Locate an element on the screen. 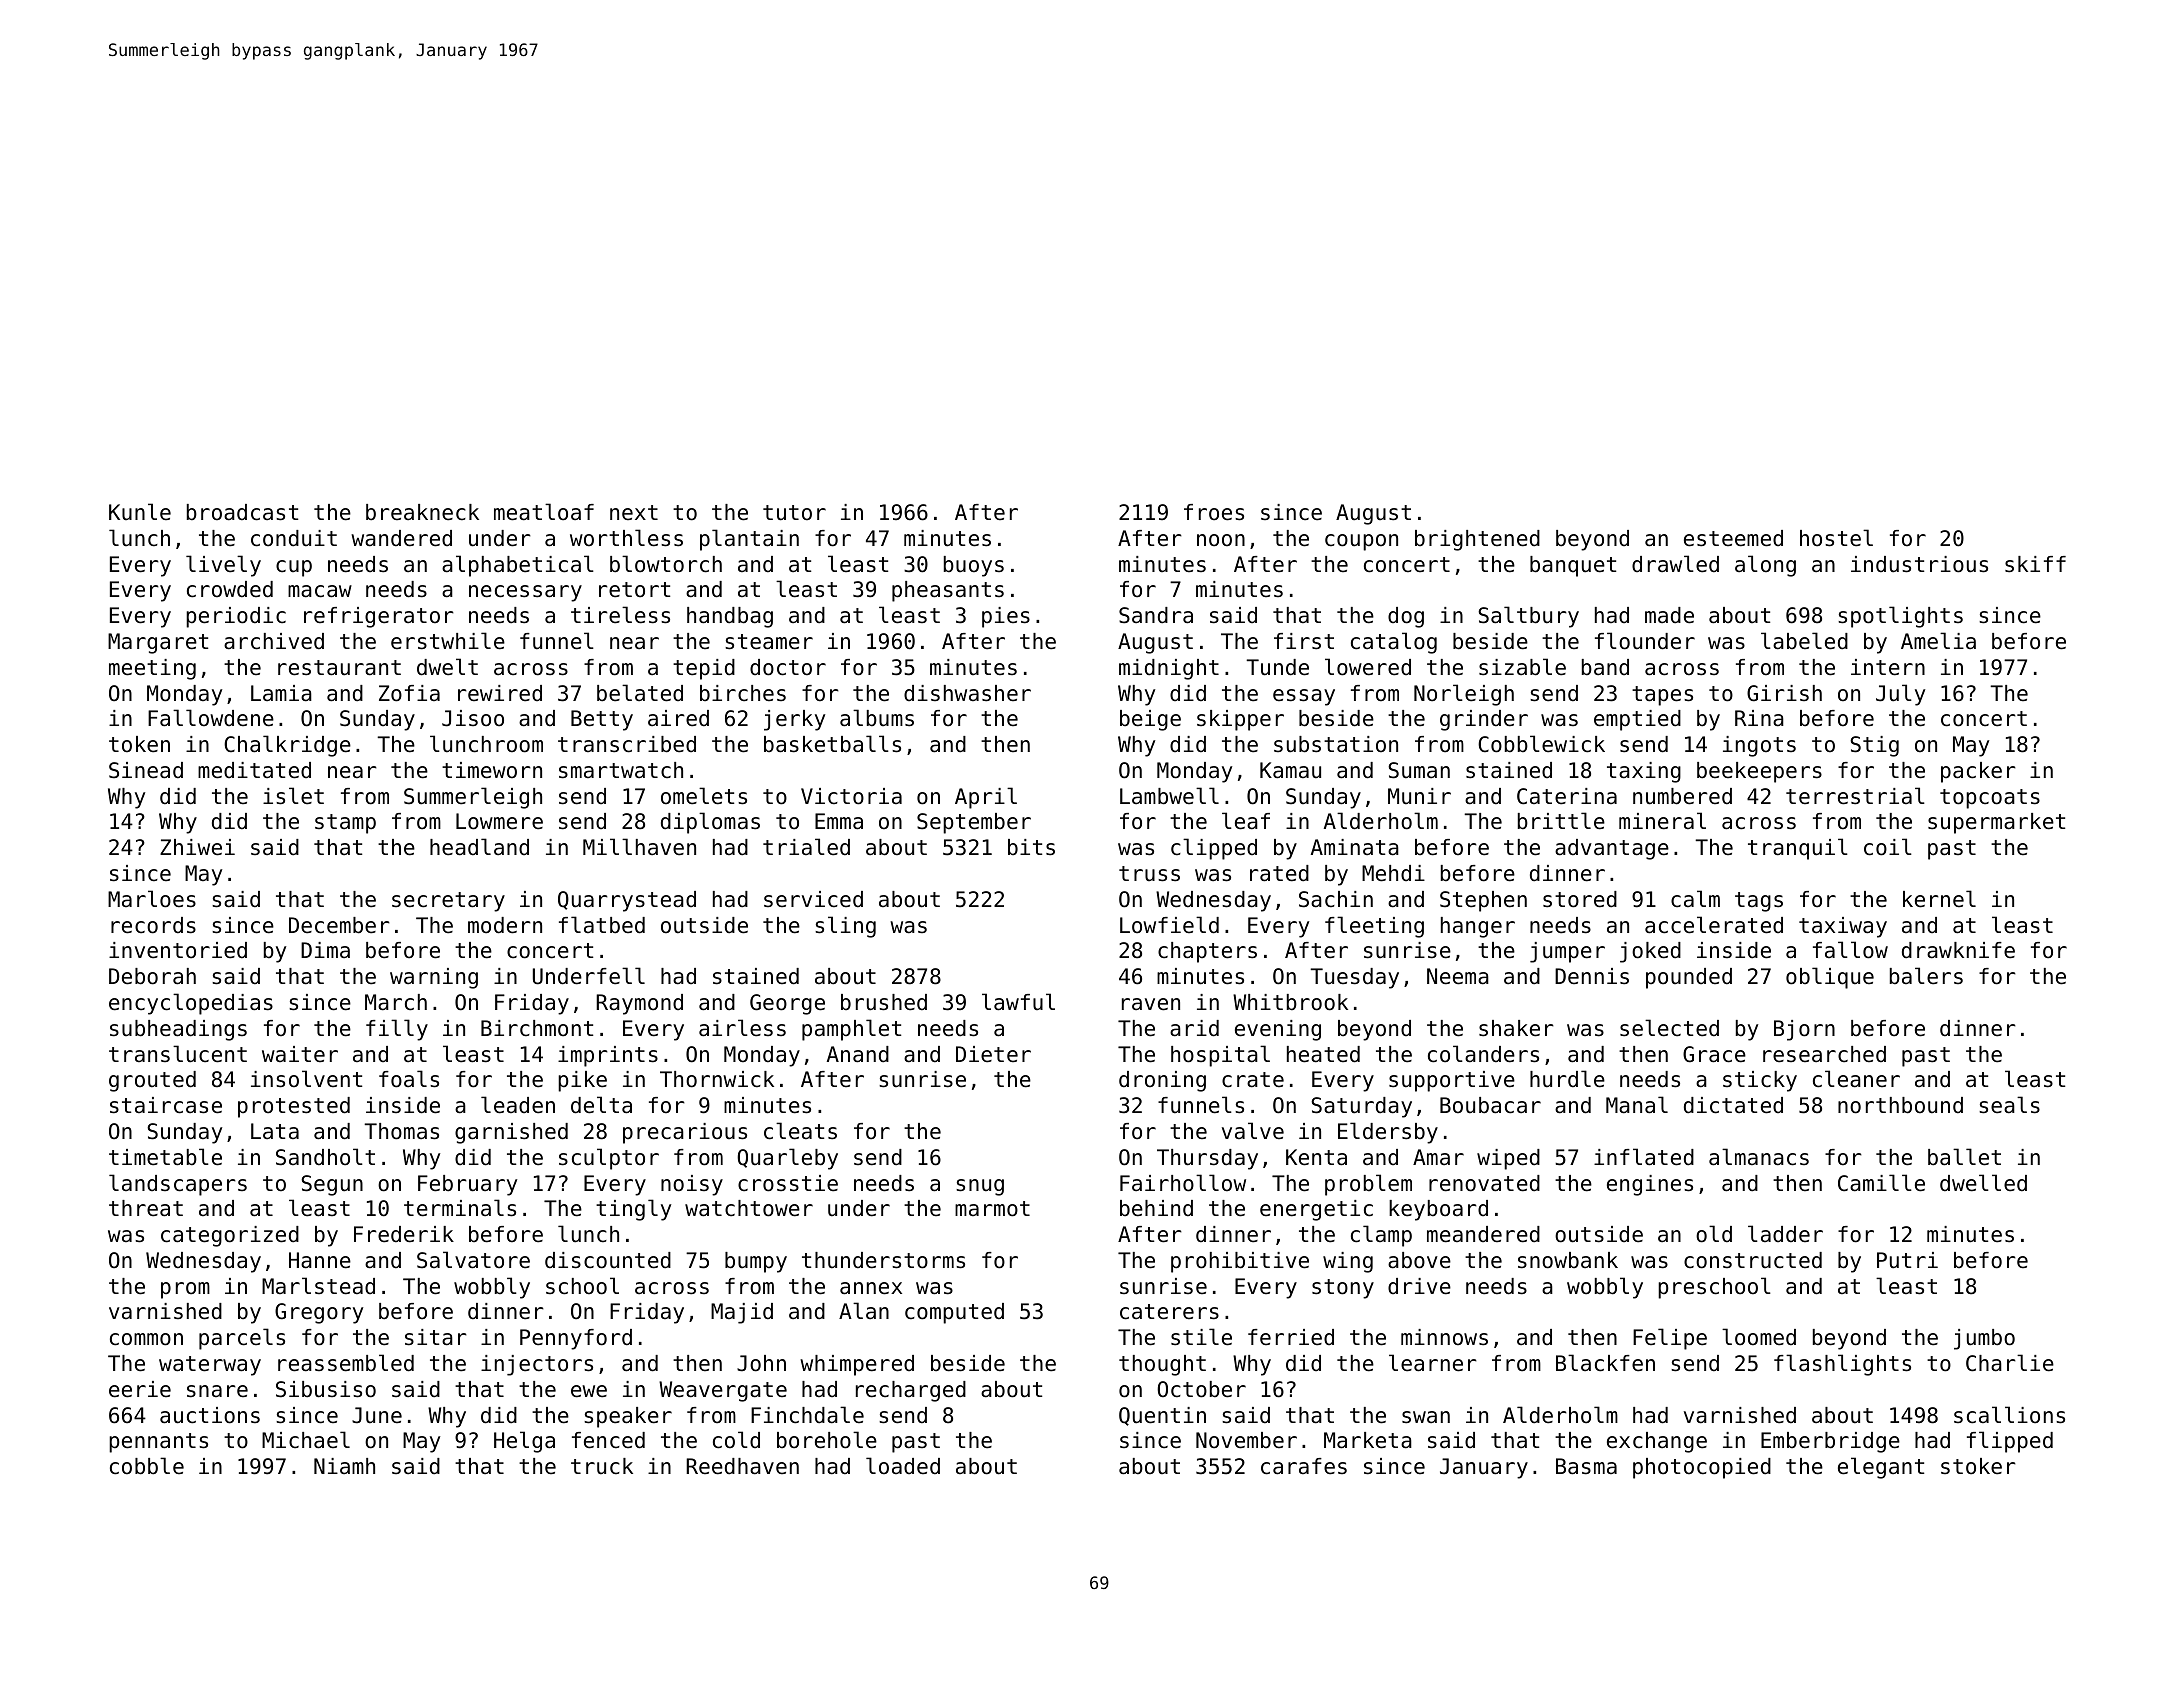 This screenshot has height=1683, width=2178. kernel is located at coordinates (1939, 899).
